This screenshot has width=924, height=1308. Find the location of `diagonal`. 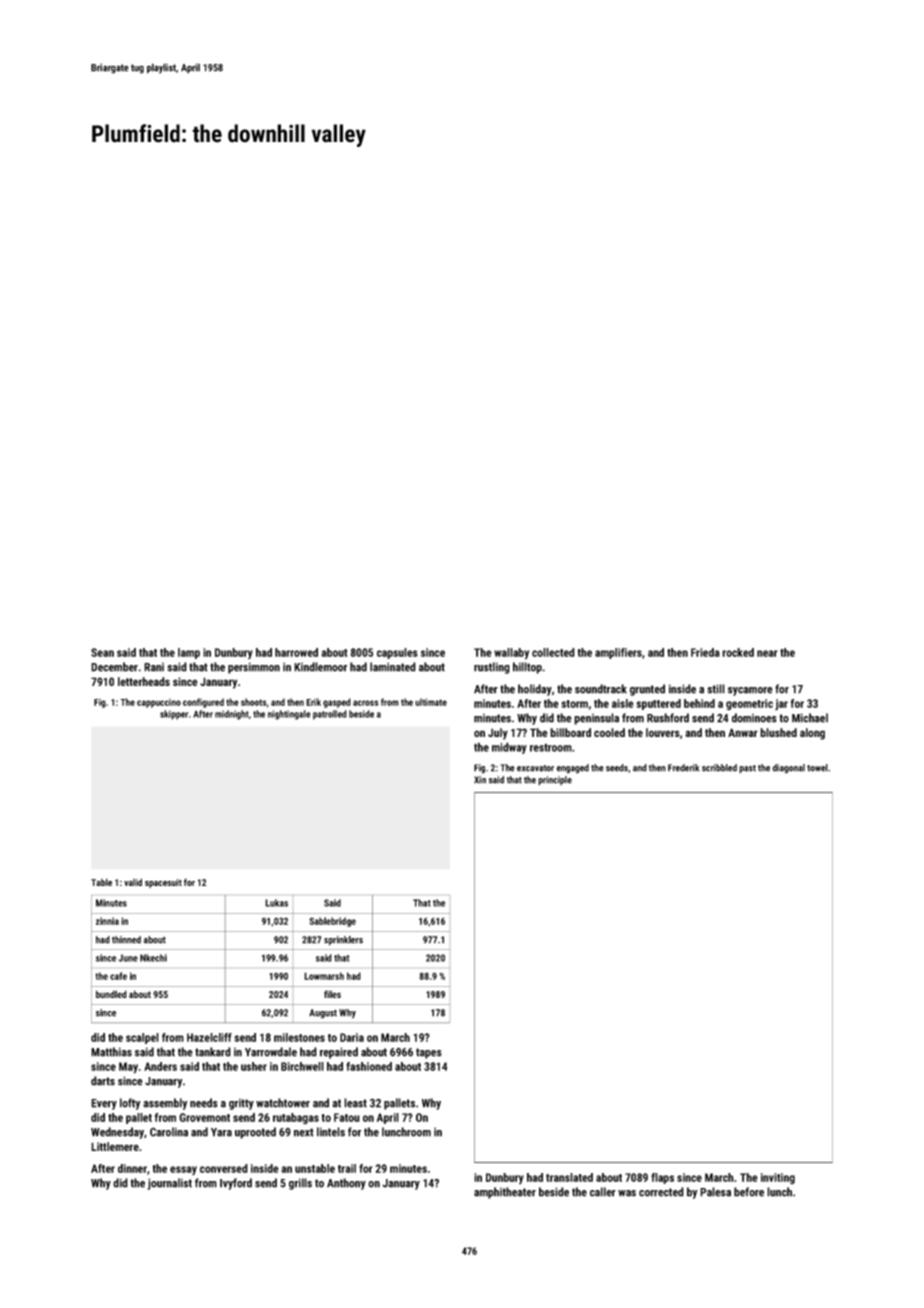

diagonal is located at coordinates (788, 769).
